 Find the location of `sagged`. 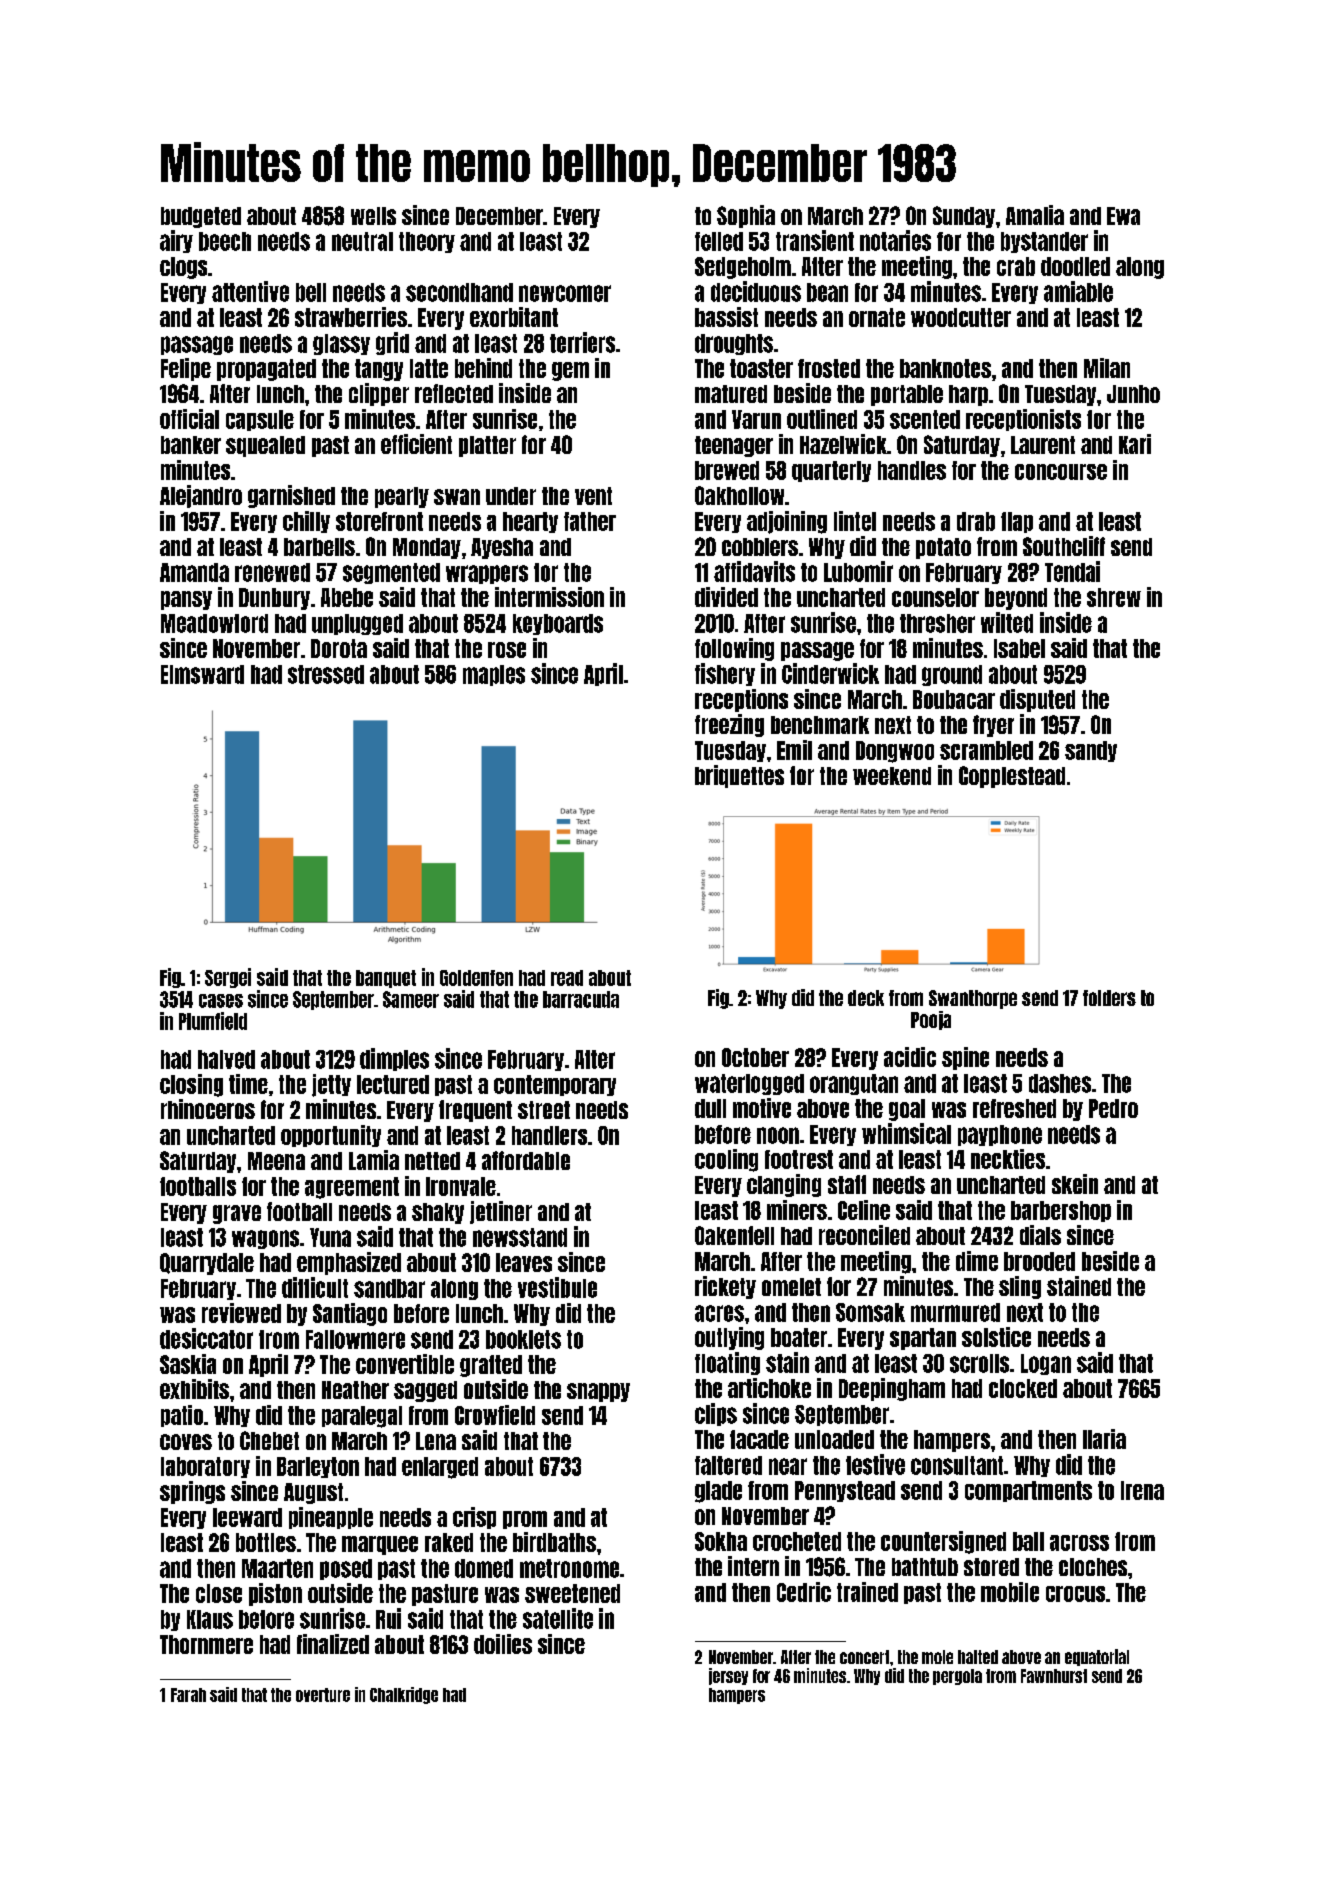

sagged is located at coordinates (425, 1391).
